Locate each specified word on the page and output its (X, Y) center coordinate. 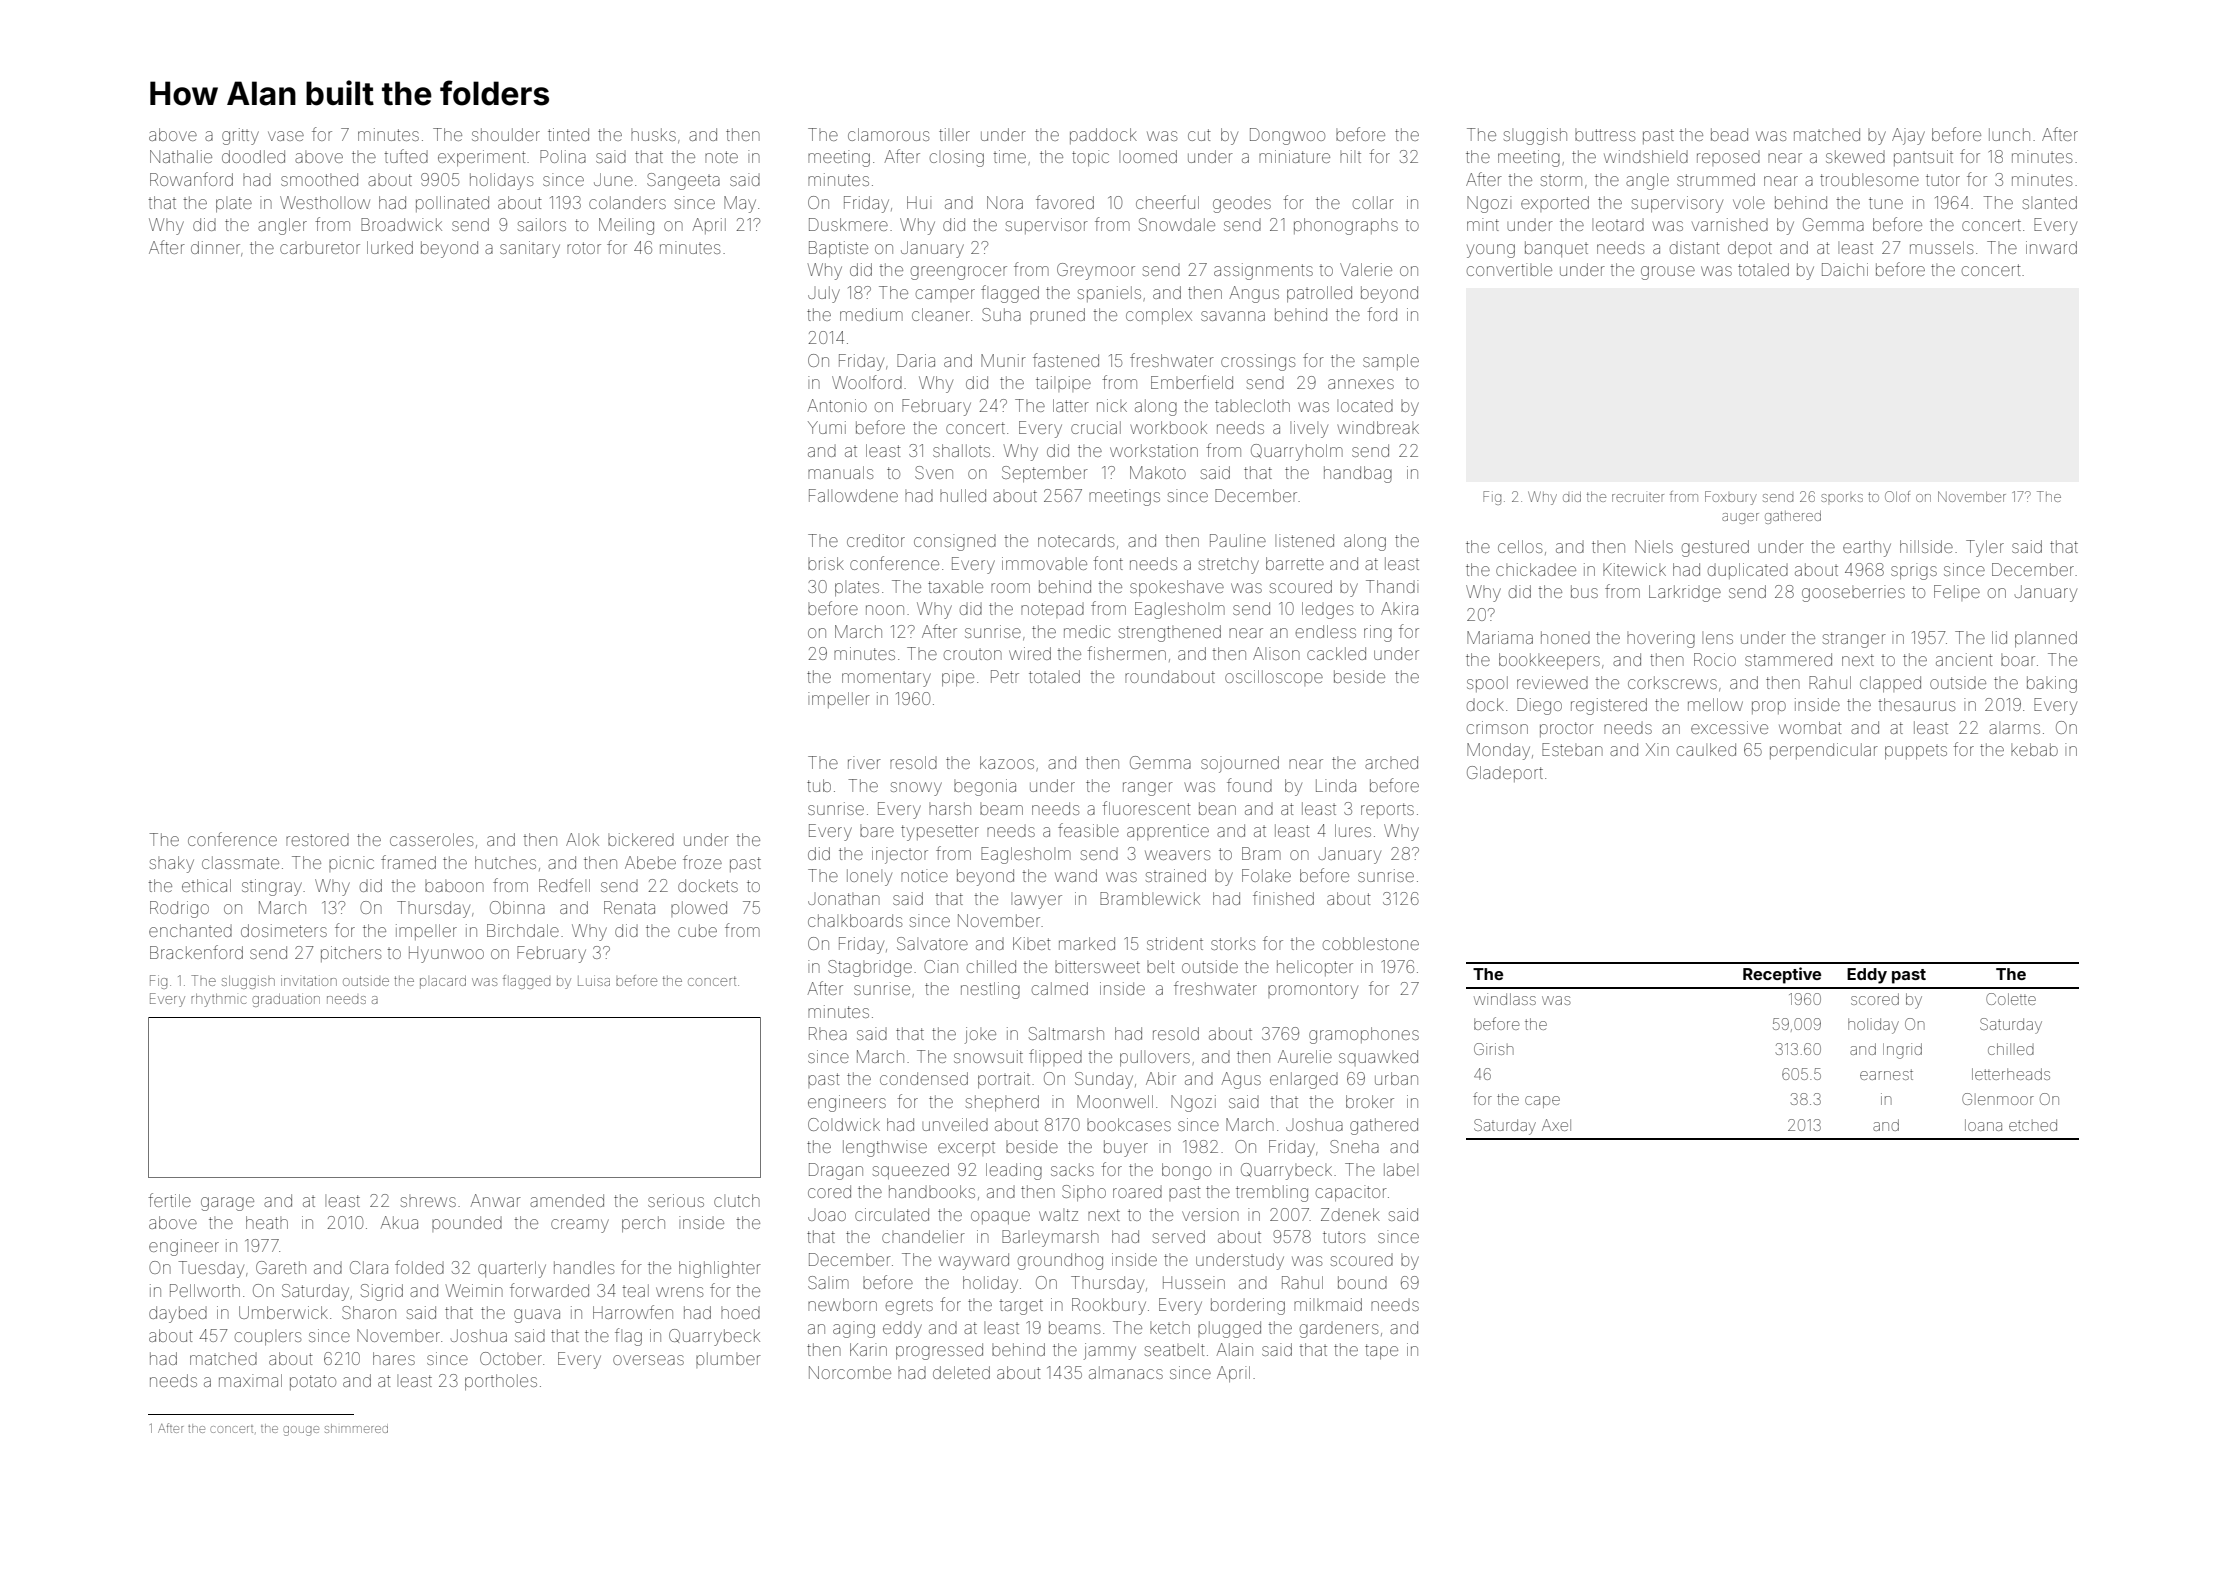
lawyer (1036, 901)
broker (1370, 1101)
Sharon (369, 1312)
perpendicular (1824, 751)
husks (653, 134)
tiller (954, 134)
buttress (1605, 135)
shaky (172, 864)
